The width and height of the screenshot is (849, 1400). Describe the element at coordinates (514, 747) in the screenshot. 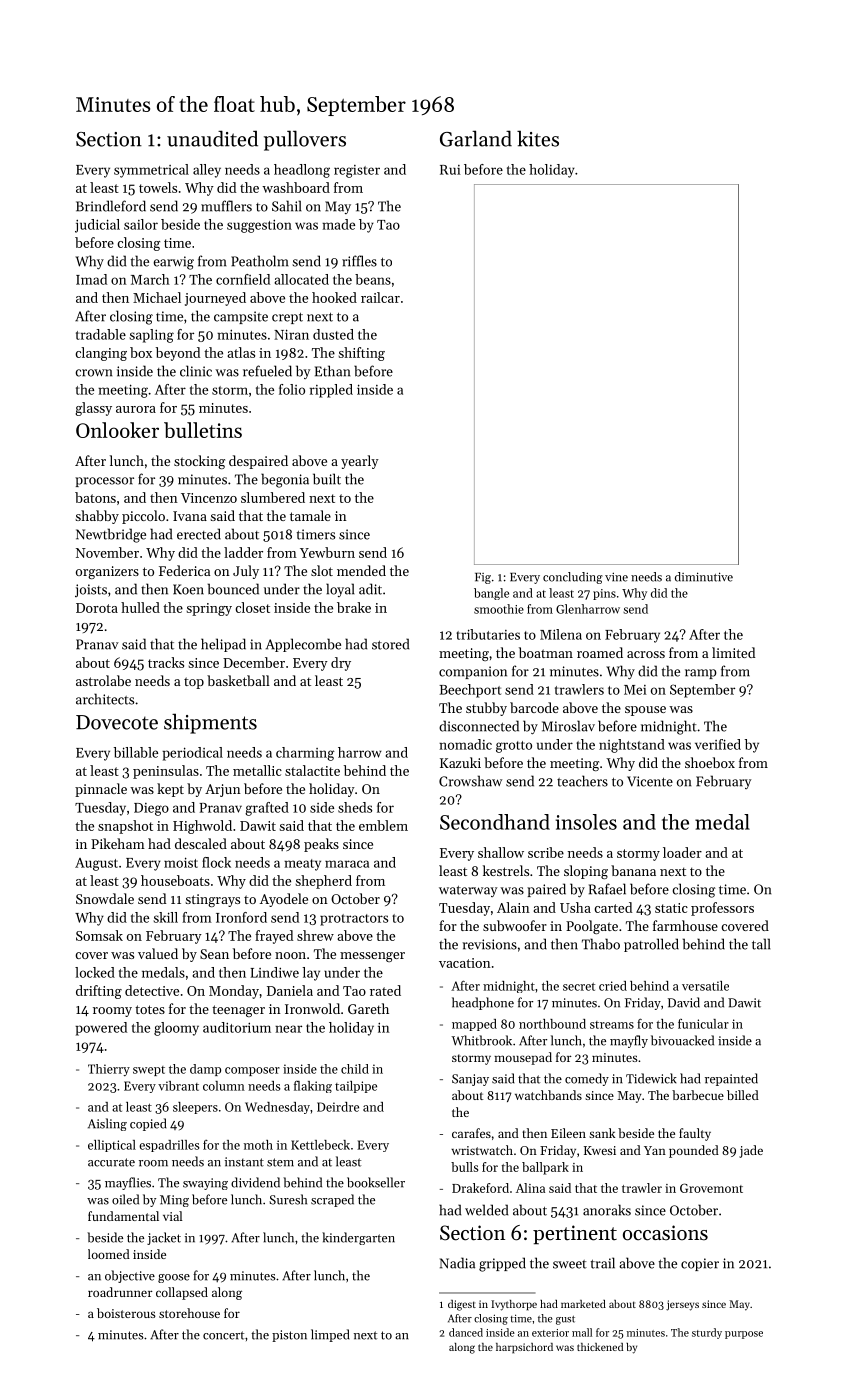

I see `grotto` at that location.
